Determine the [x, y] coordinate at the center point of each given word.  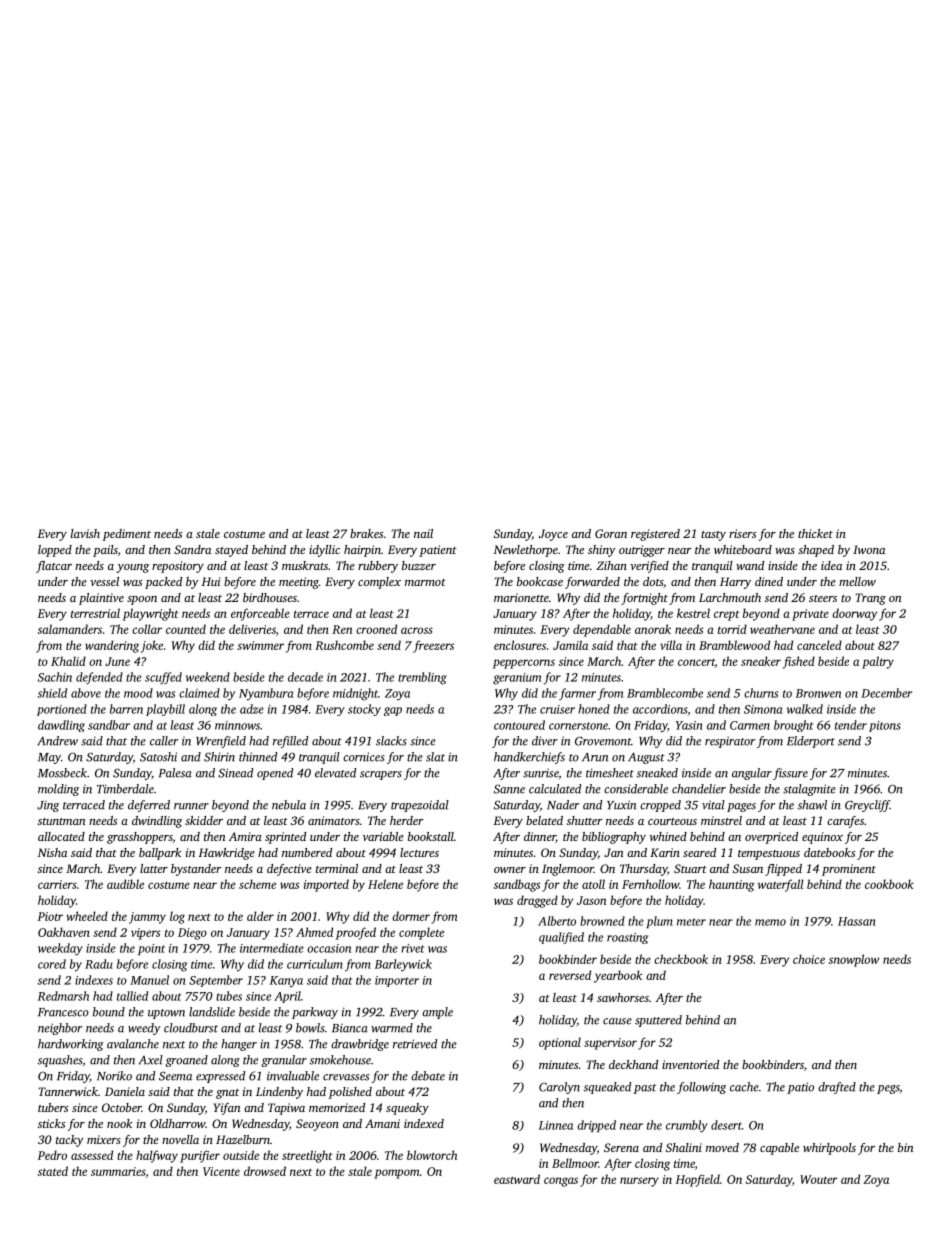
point [151, 949]
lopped [55, 551]
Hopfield [698, 1180]
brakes [366, 533]
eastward [517, 1179]
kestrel [693, 613]
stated [53, 1171]
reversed [570, 975]
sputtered [658, 1021]
